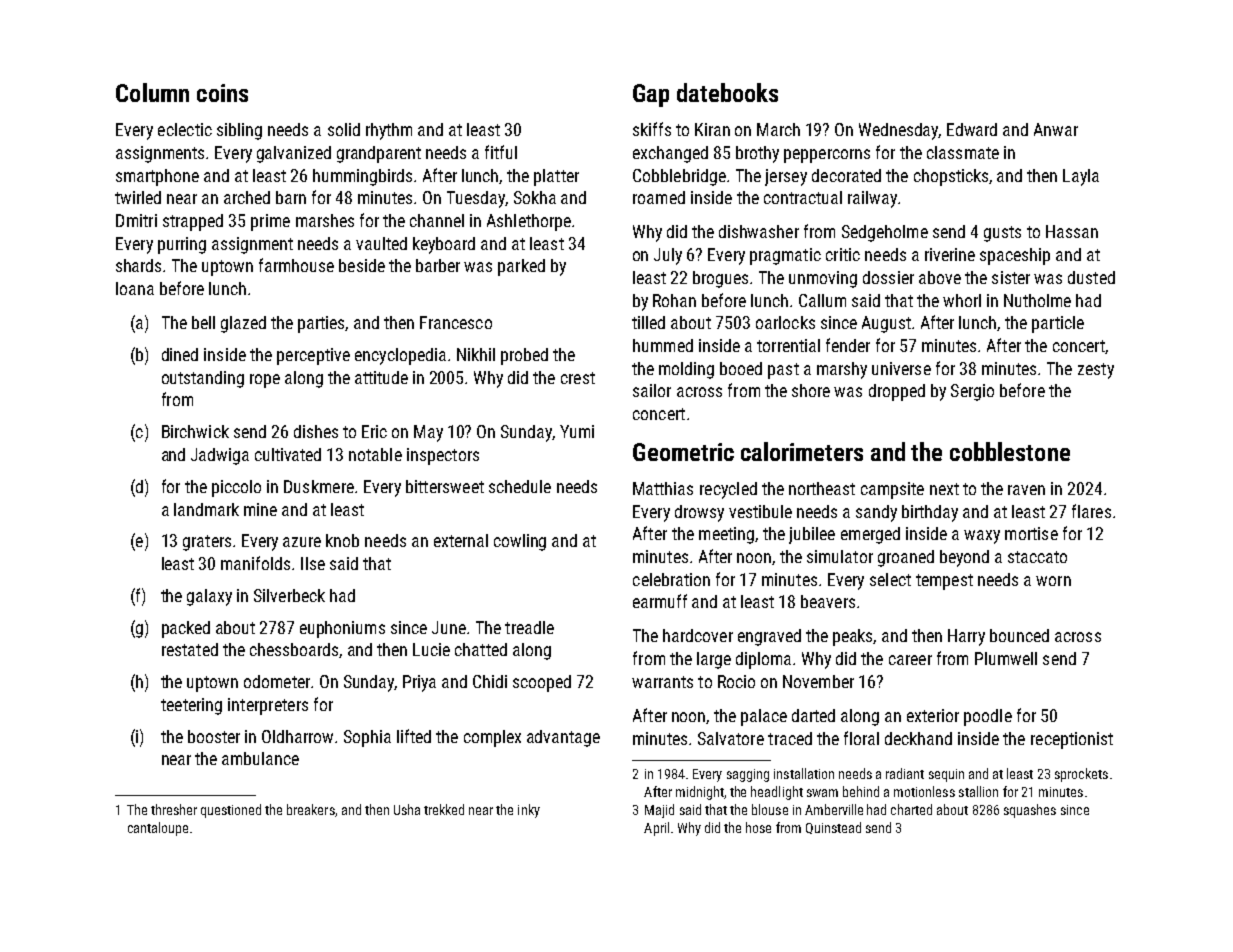 The width and height of the image is (1233, 952). Describe the element at coordinates (972, 392) in the image. I see `Sergio` at that location.
